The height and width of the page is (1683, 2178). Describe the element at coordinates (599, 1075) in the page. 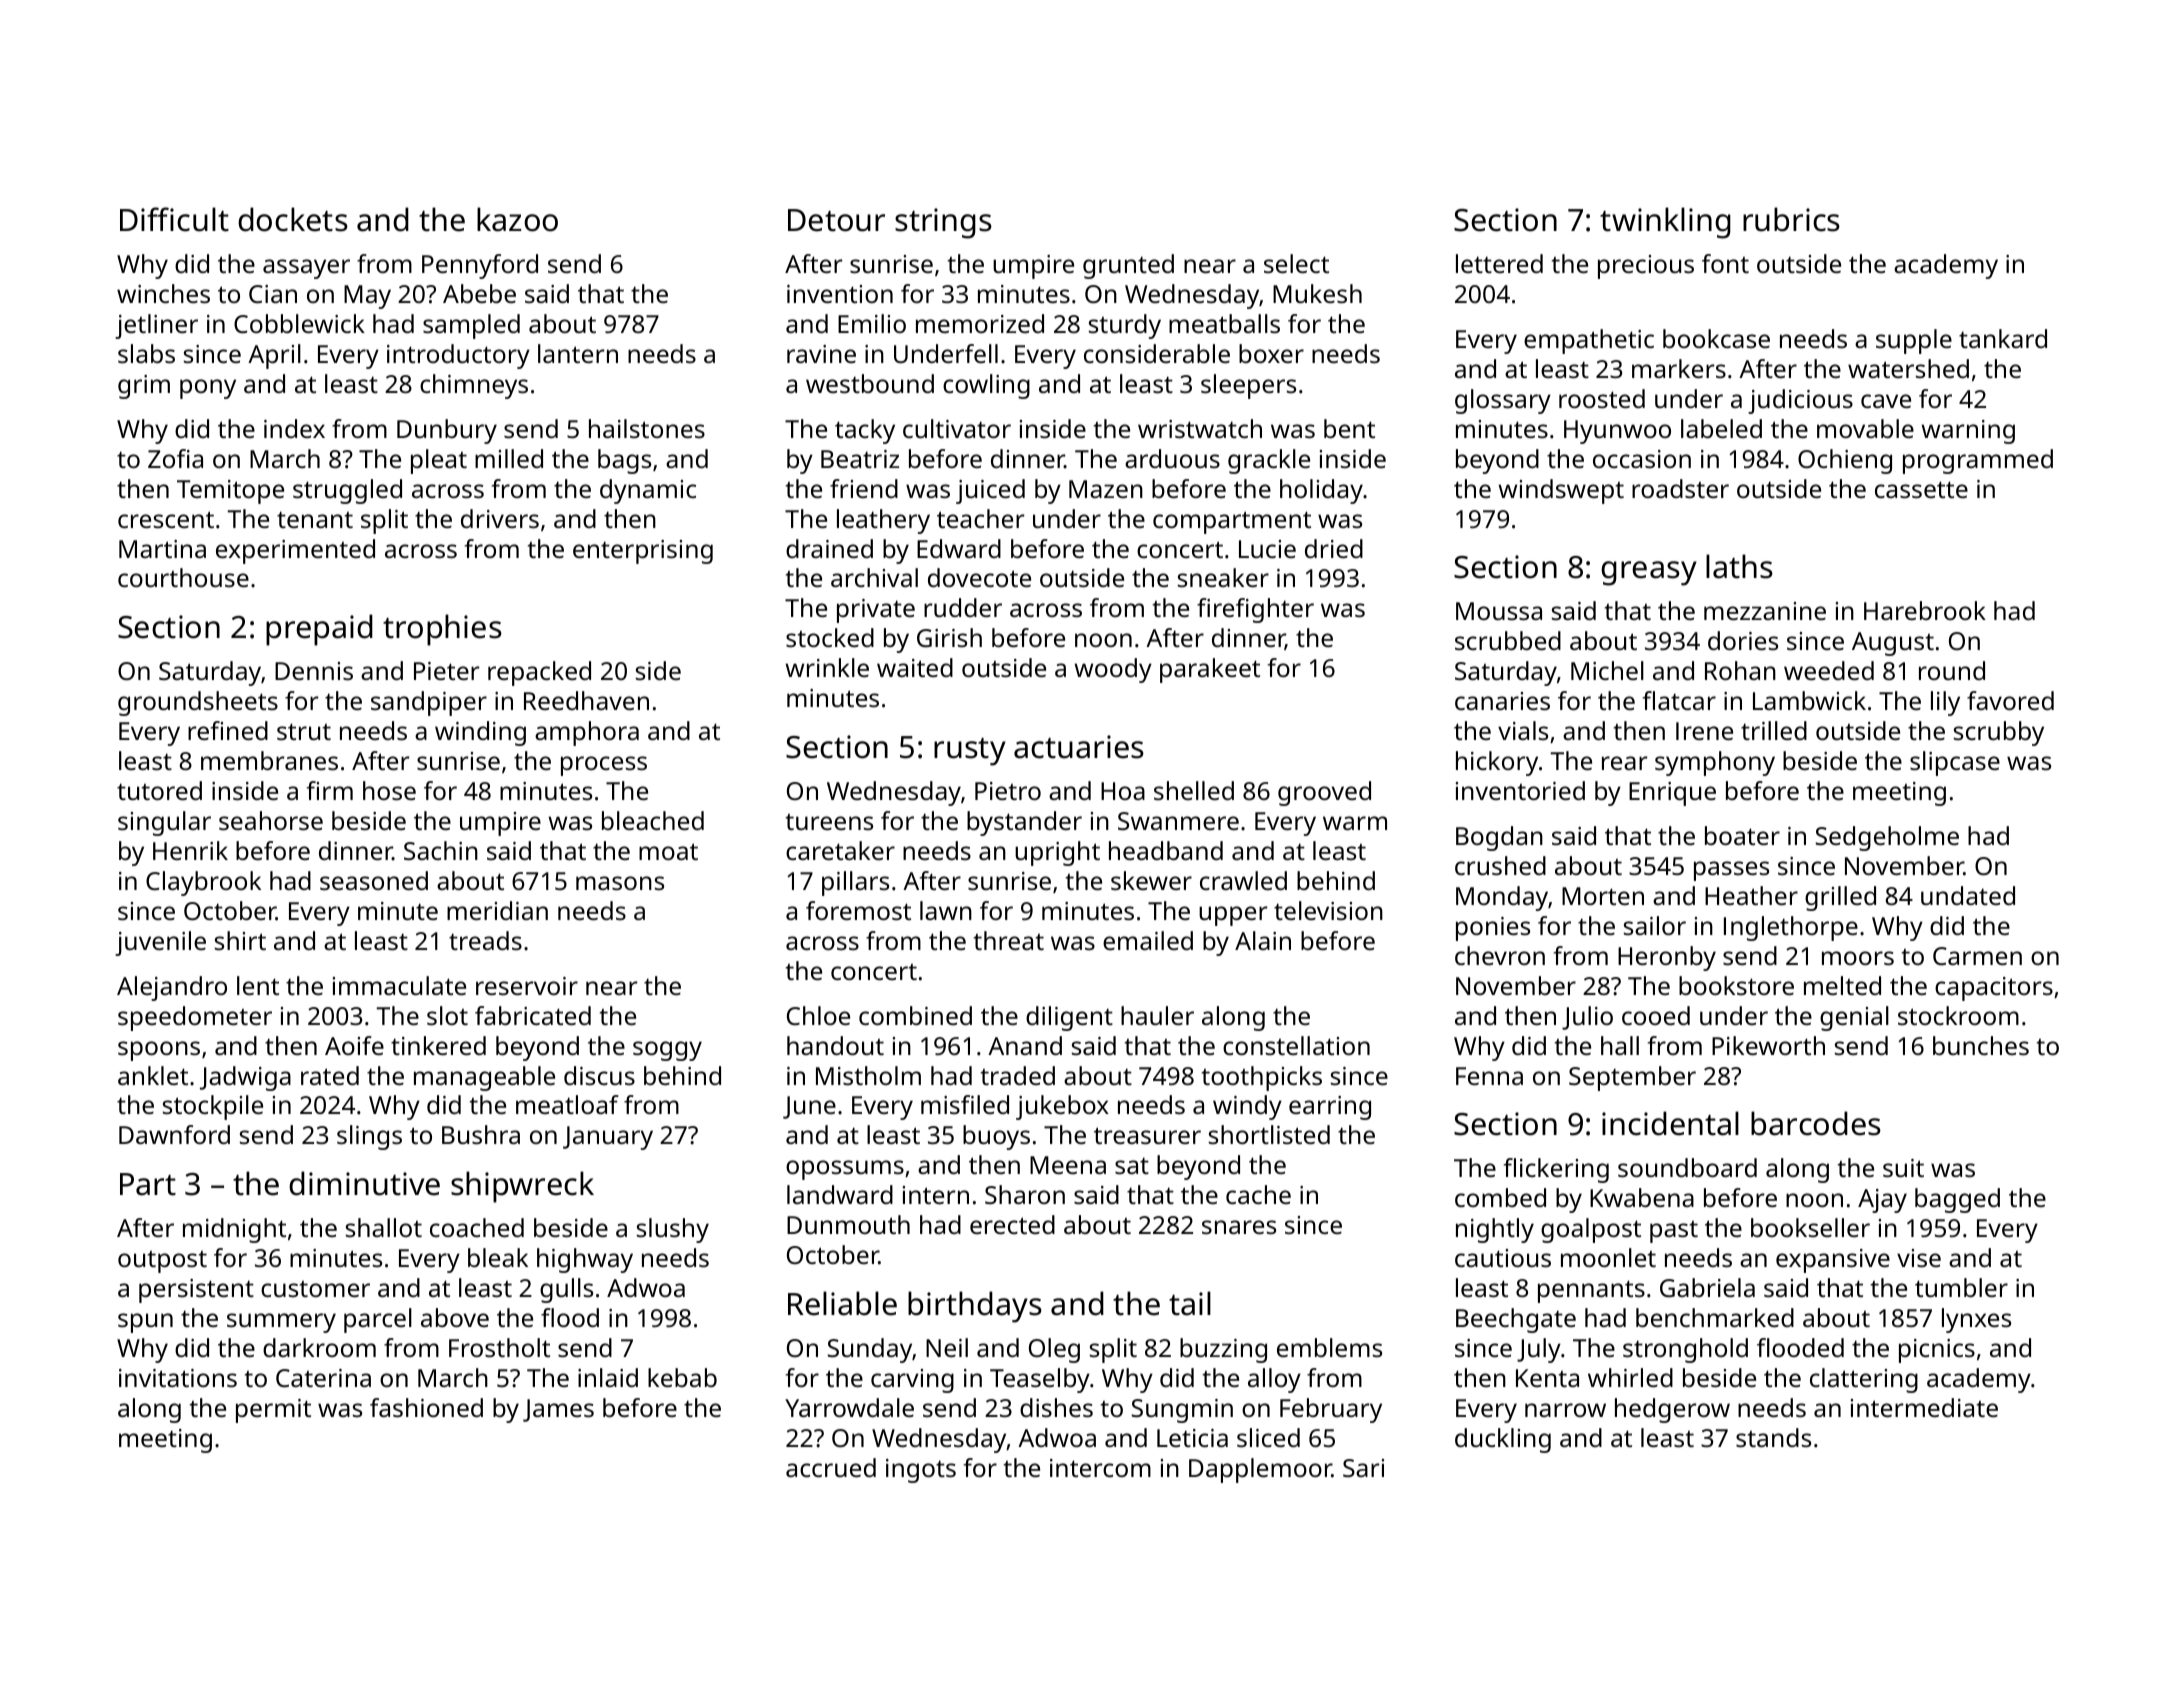

I see `discus` at that location.
